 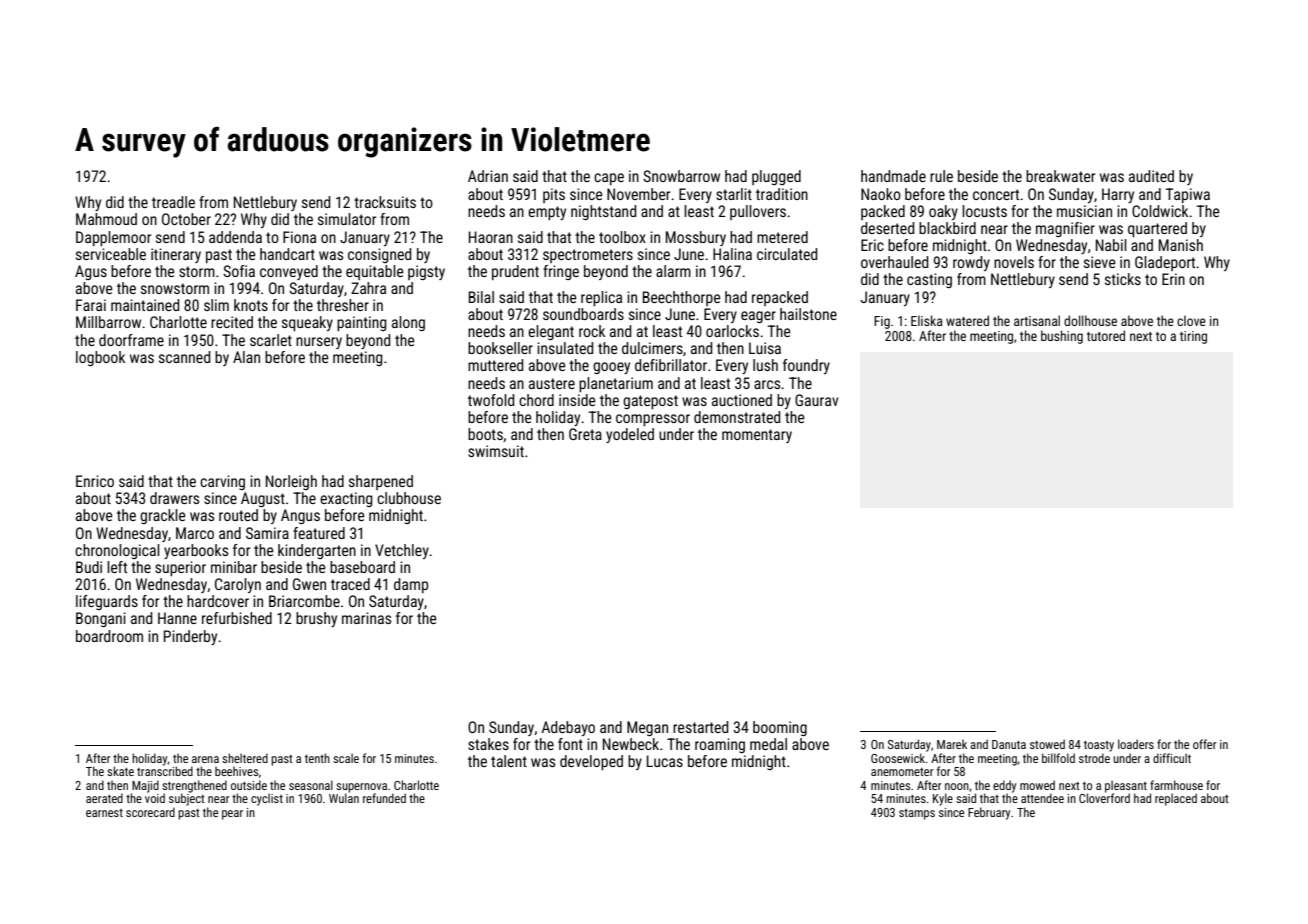 I want to click on Vetchley, so click(x=402, y=551).
